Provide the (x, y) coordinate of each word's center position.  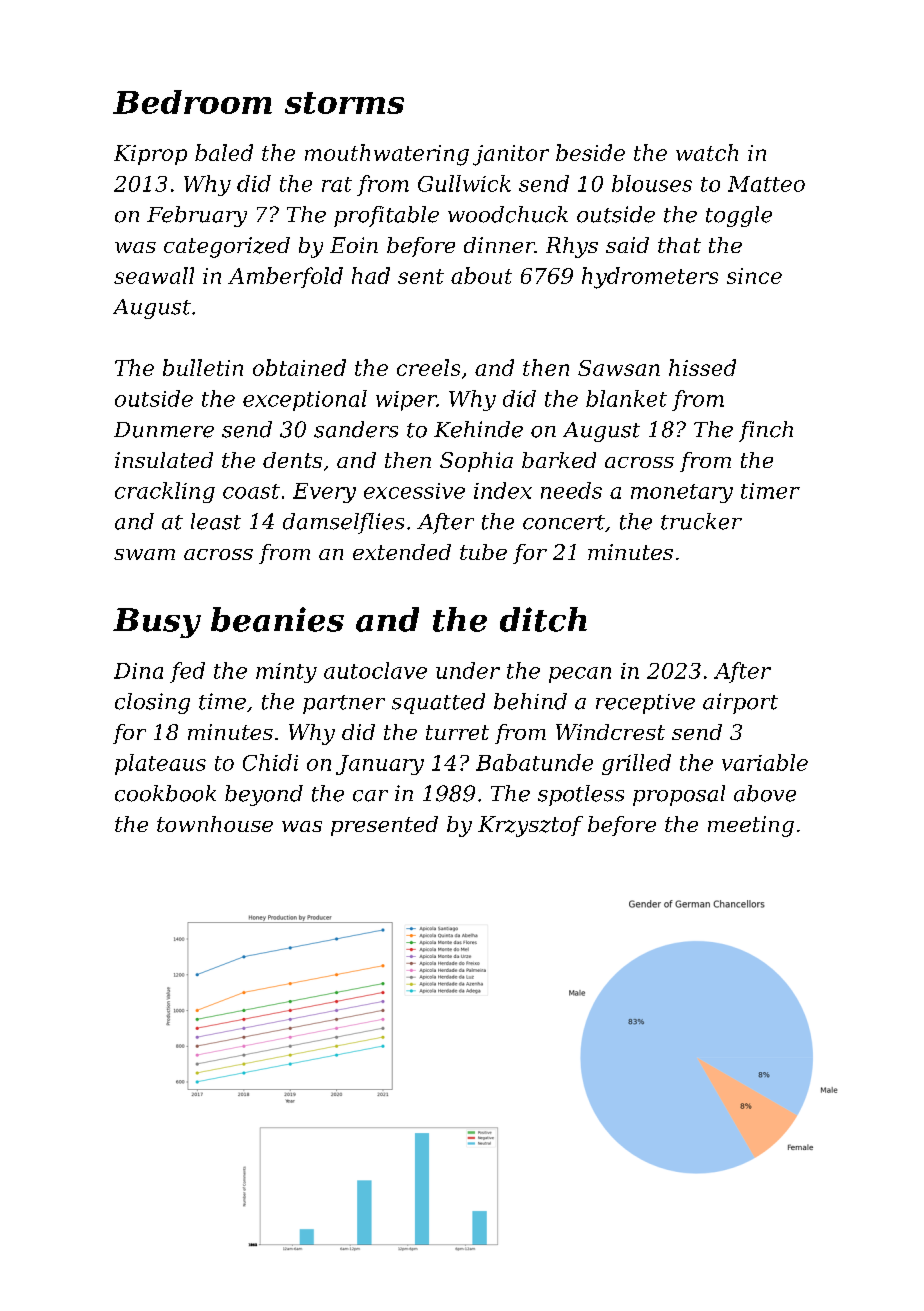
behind (530, 701)
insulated (164, 460)
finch (766, 431)
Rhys (572, 247)
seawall (154, 275)
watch (707, 152)
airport (740, 703)
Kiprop (150, 155)
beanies (277, 619)
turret (457, 732)
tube (483, 552)
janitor (511, 155)
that (679, 245)
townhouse (215, 824)
